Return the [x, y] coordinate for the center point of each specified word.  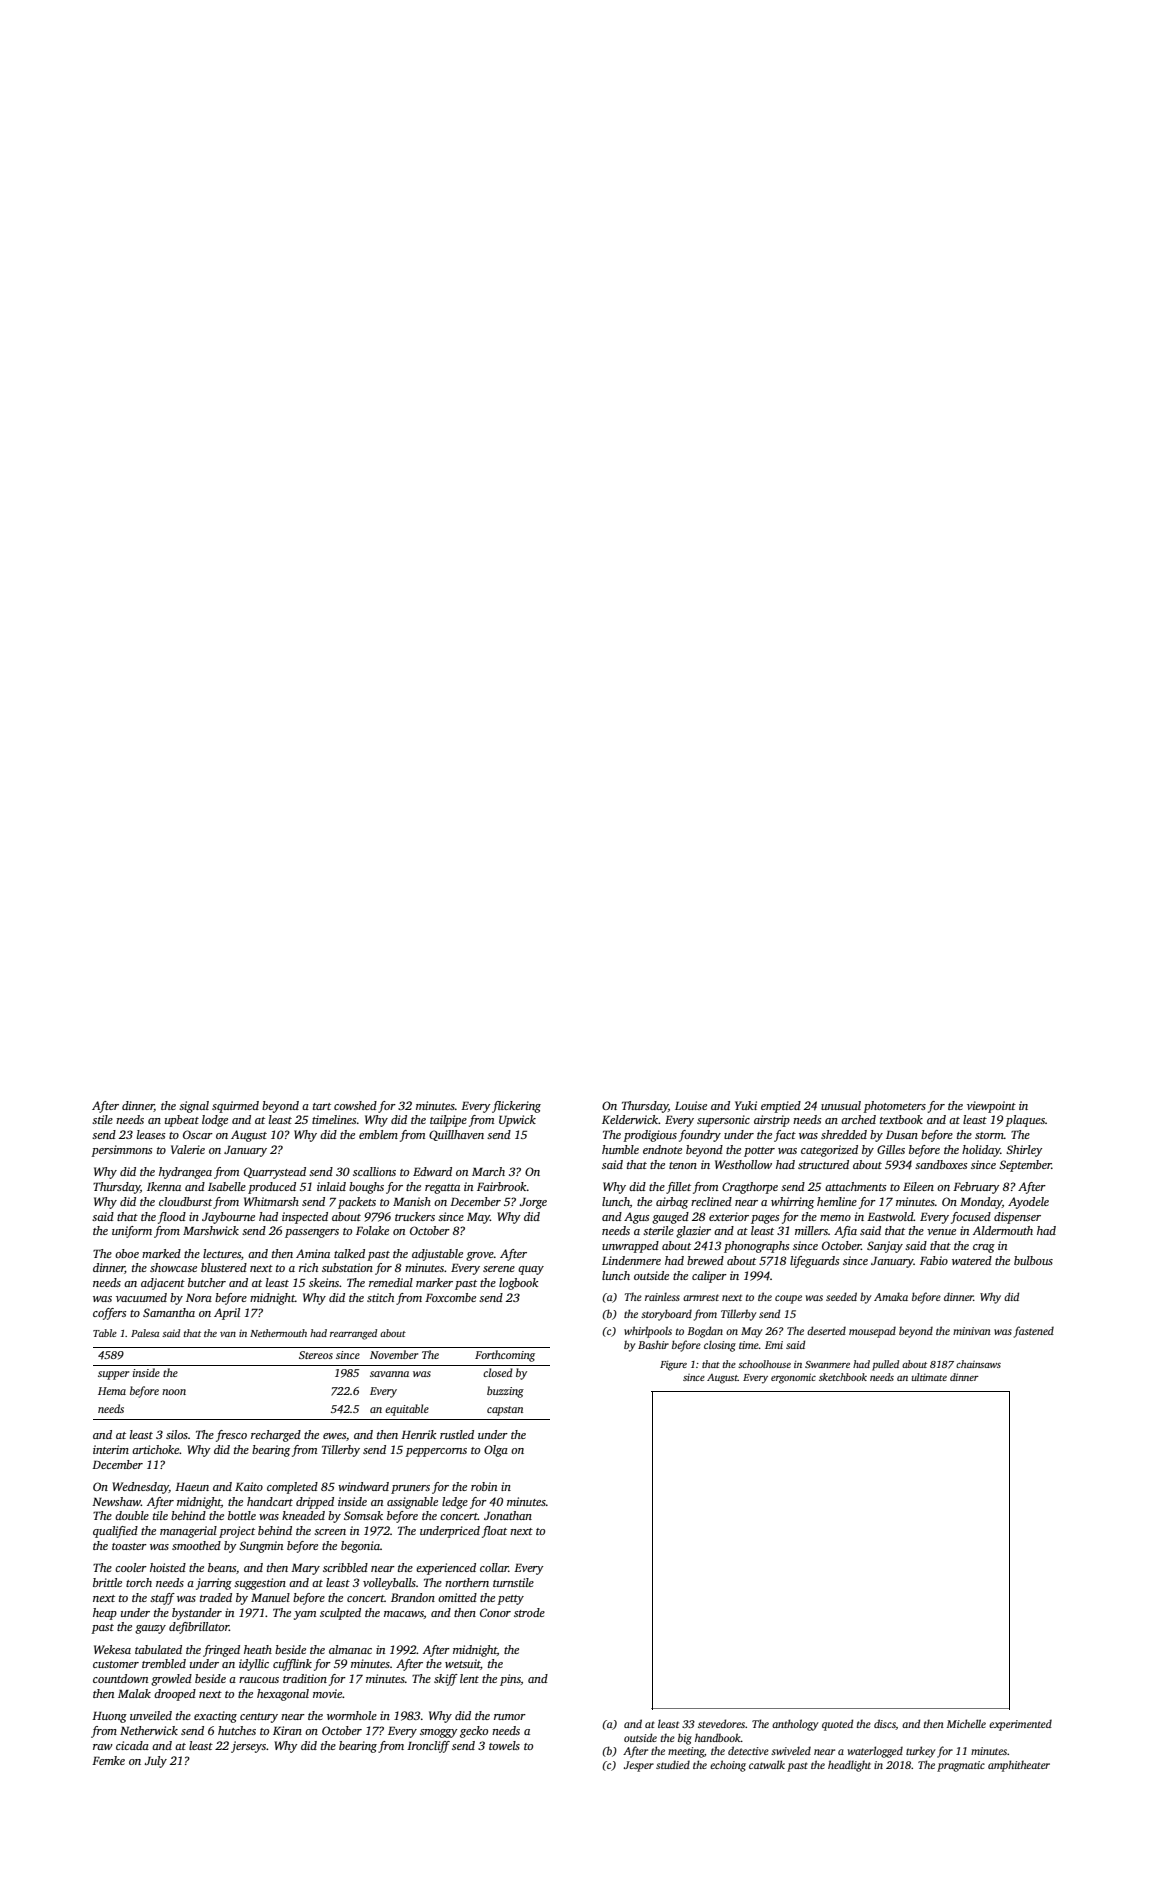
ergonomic [793, 1378]
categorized [829, 1151]
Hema [112, 1391]
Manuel [270, 1597]
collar [494, 1567]
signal [194, 1107]
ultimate [929, 1377]
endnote [662, 1149]
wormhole [352, 1715]
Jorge [533, 1203]
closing [720, 1346]
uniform [132, 1232]
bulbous [1033, 1260]
